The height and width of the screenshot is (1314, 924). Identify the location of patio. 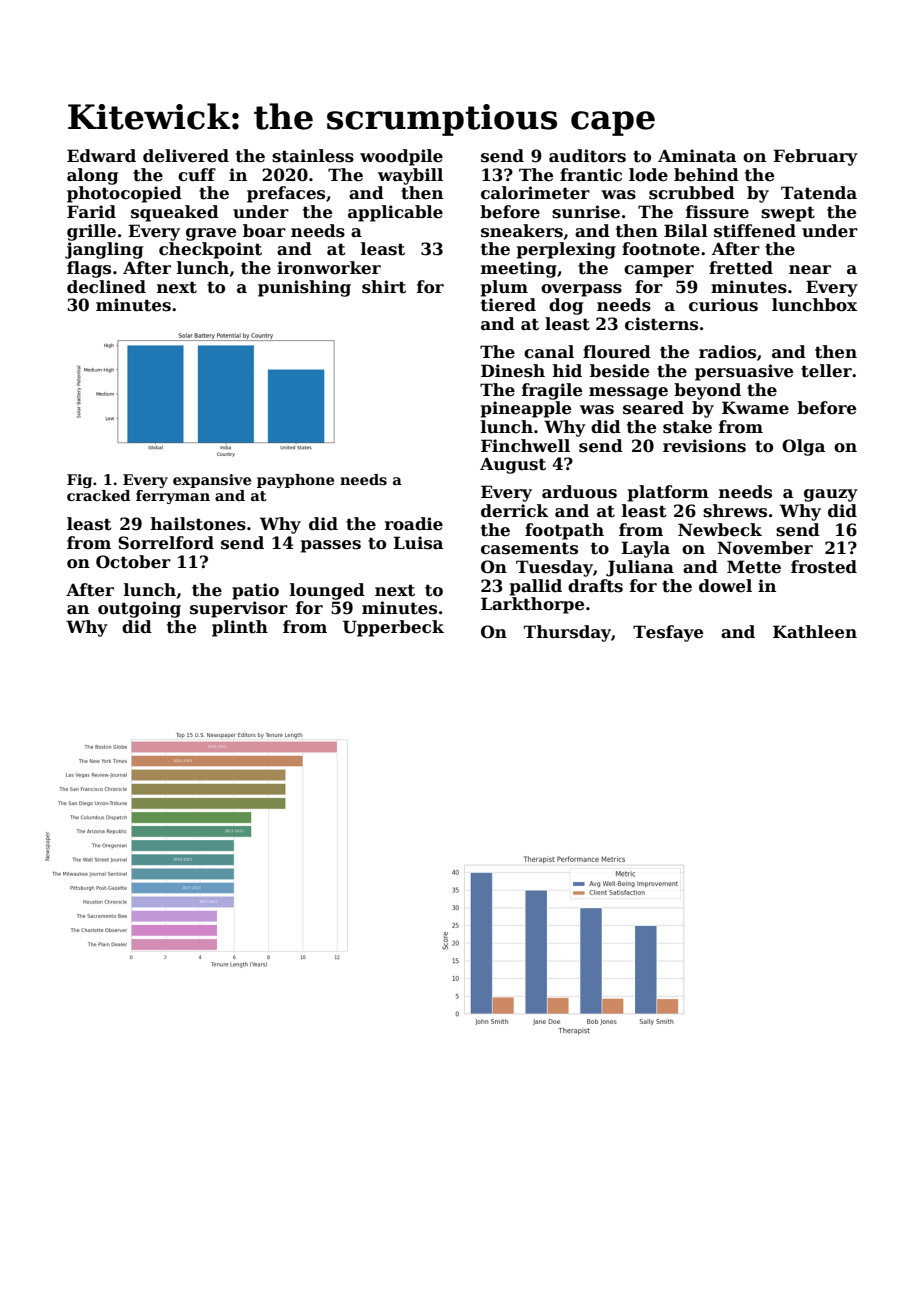
(255, 591).
